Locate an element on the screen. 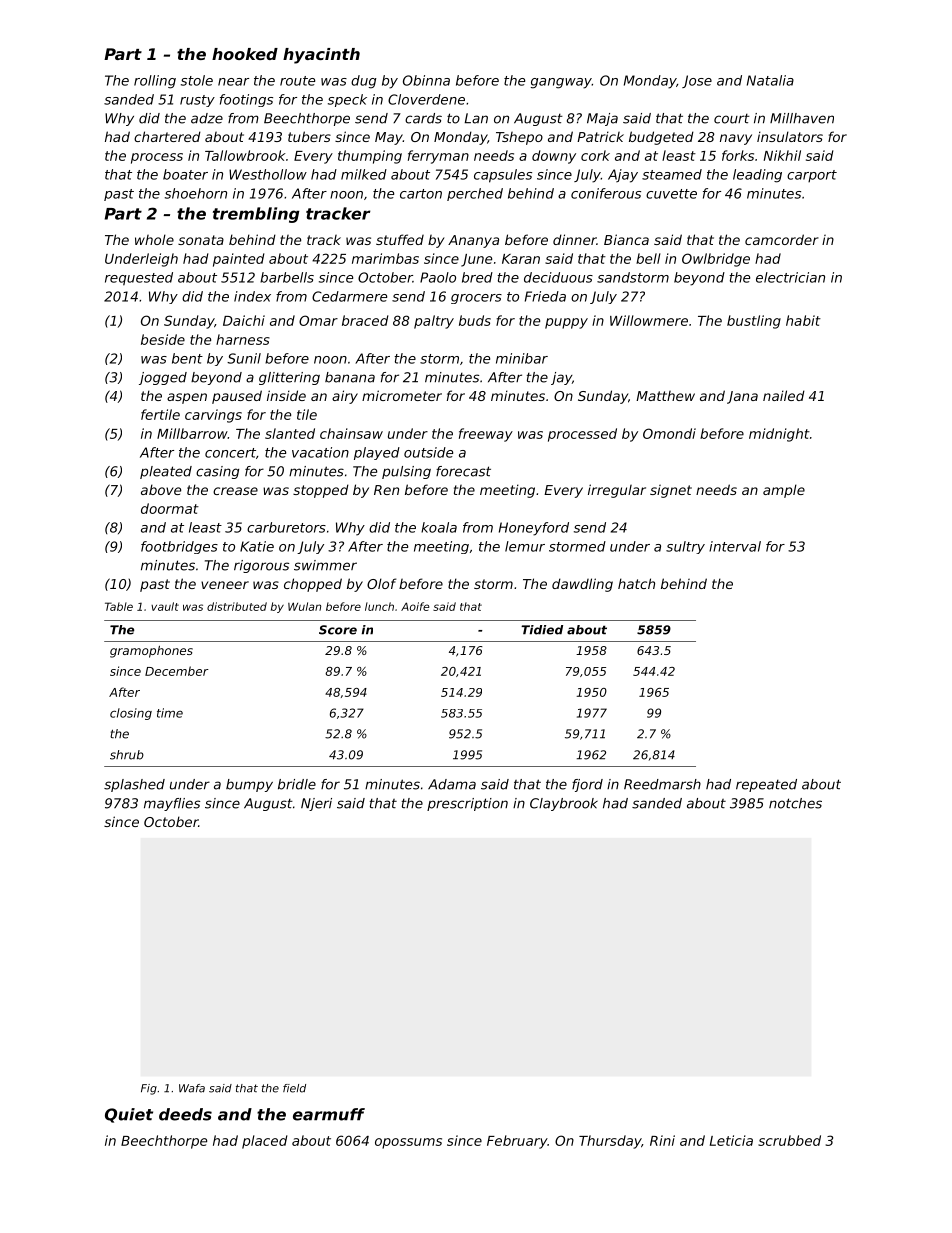 The image size is (952, 1233). notches is located at coordinates (795, 803).
